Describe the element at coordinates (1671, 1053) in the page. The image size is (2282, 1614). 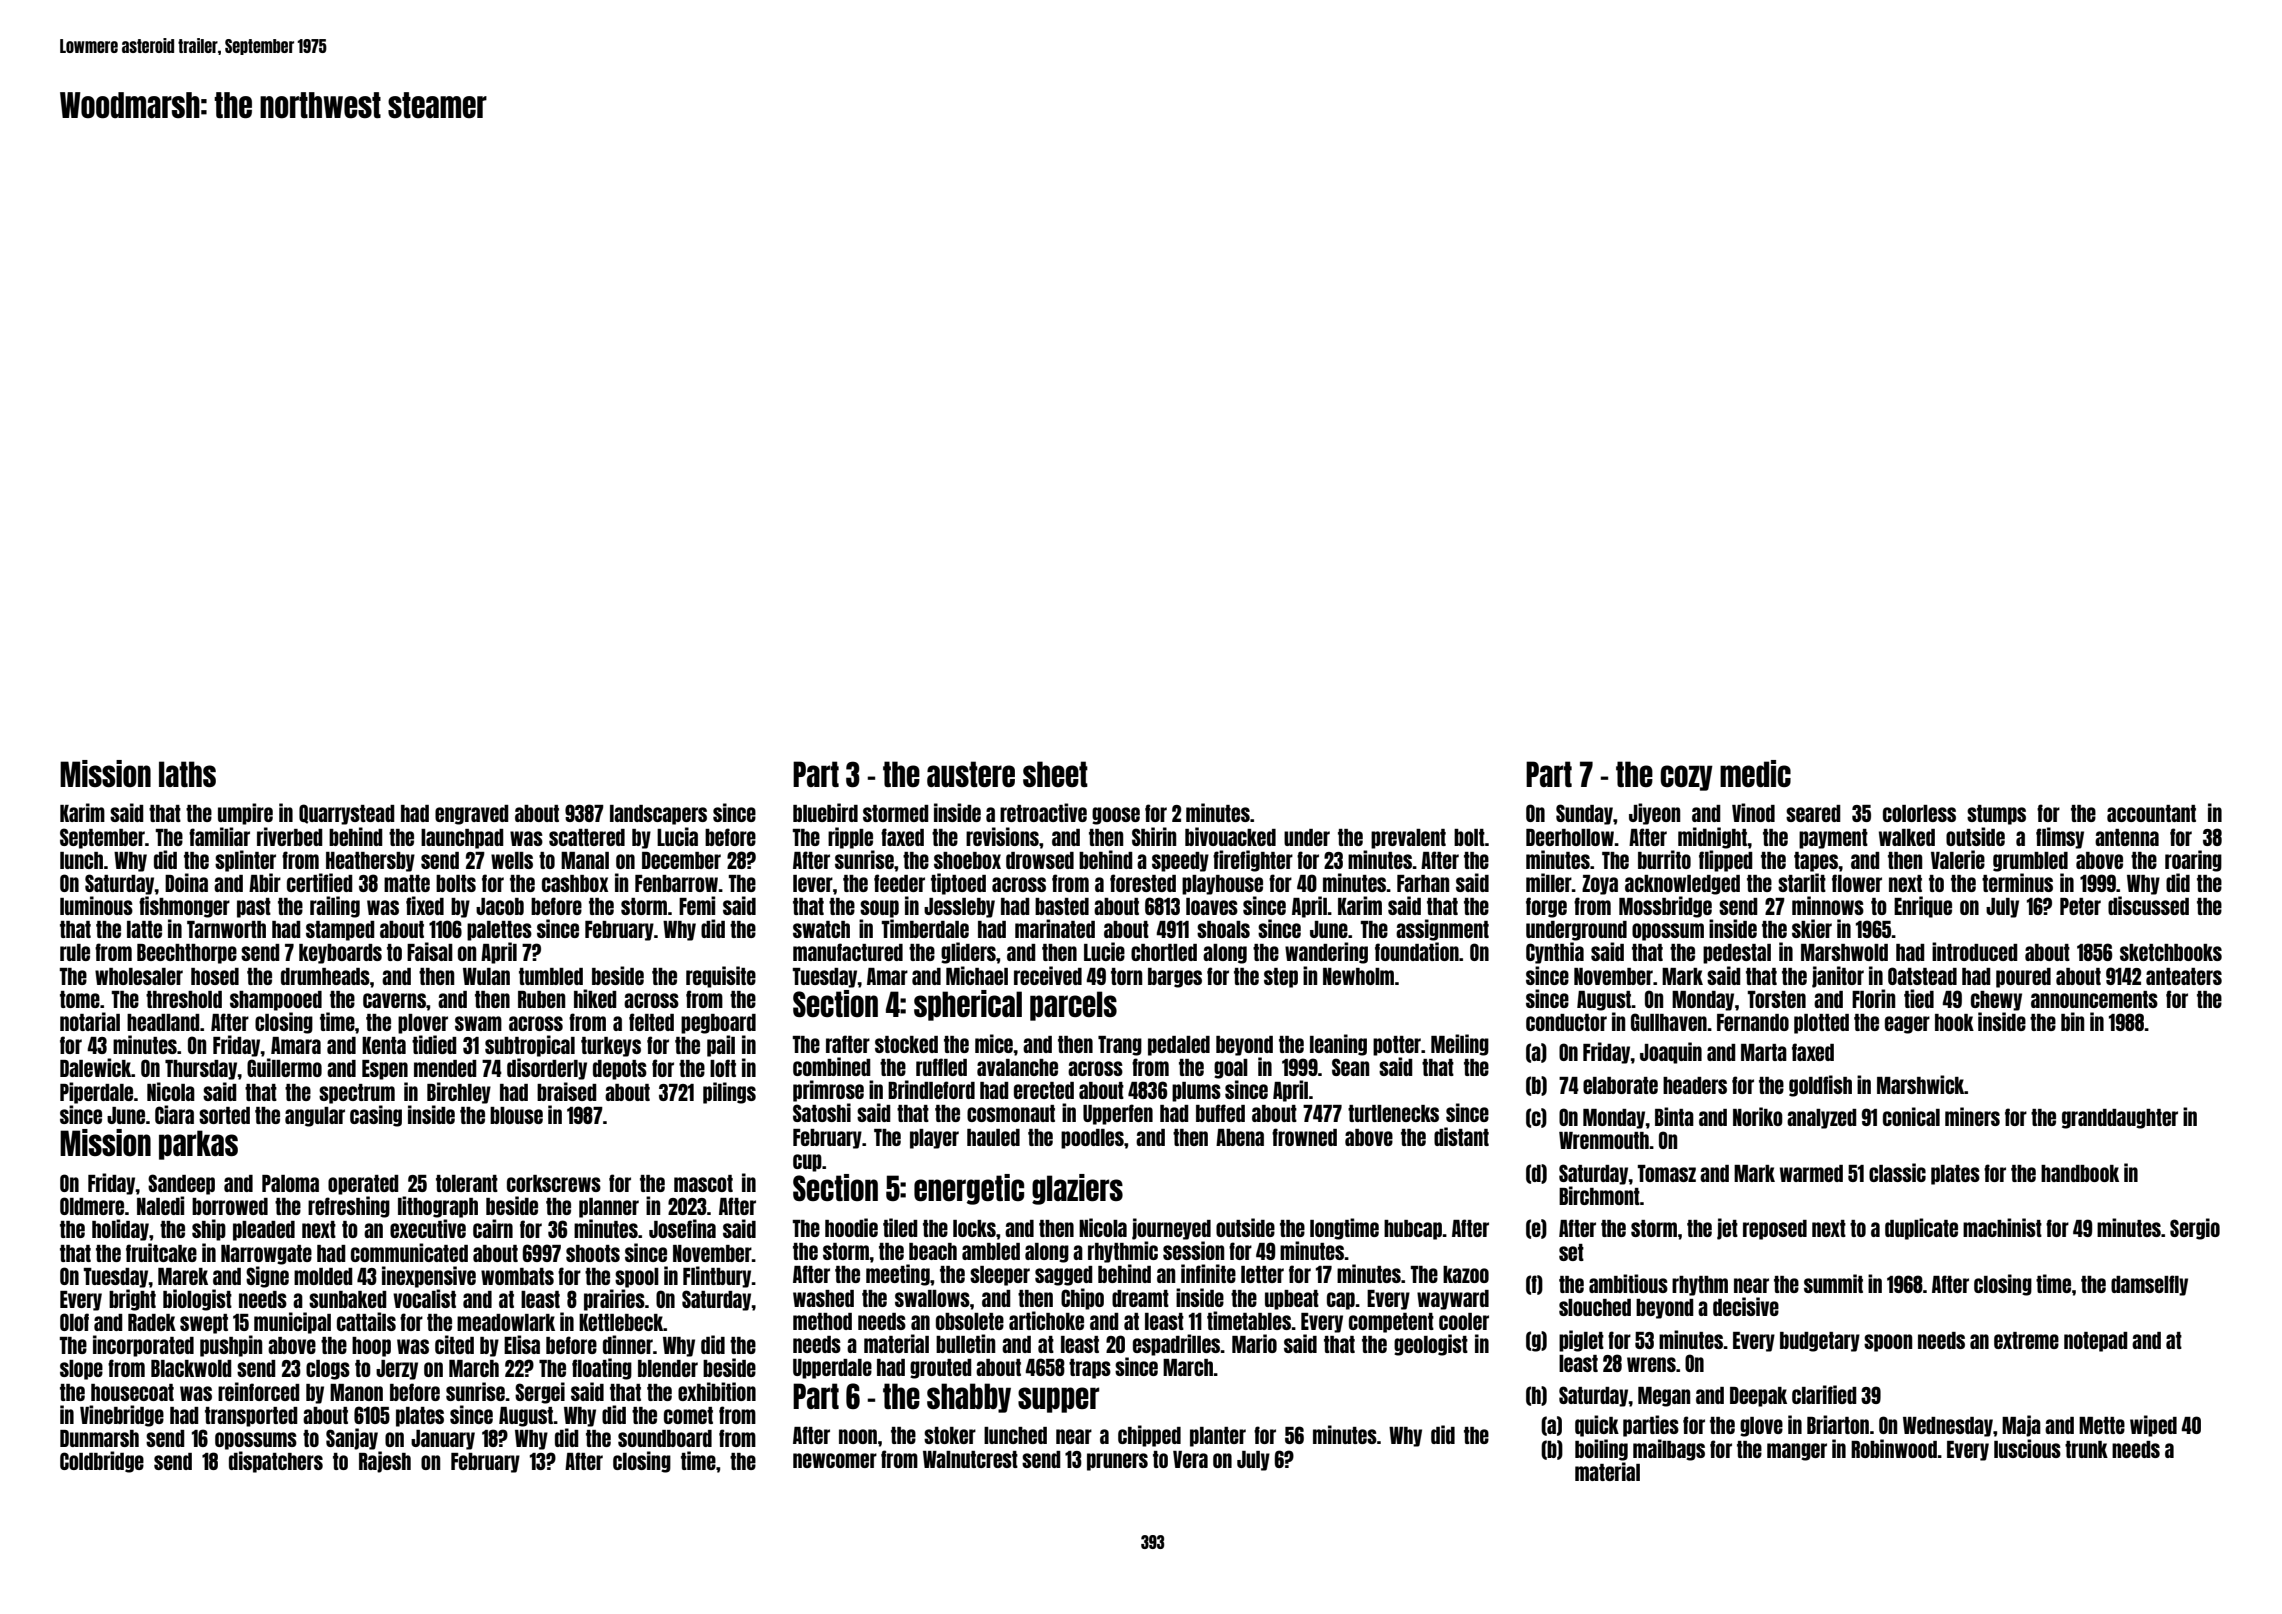
I see `Joaquin` at that location.
